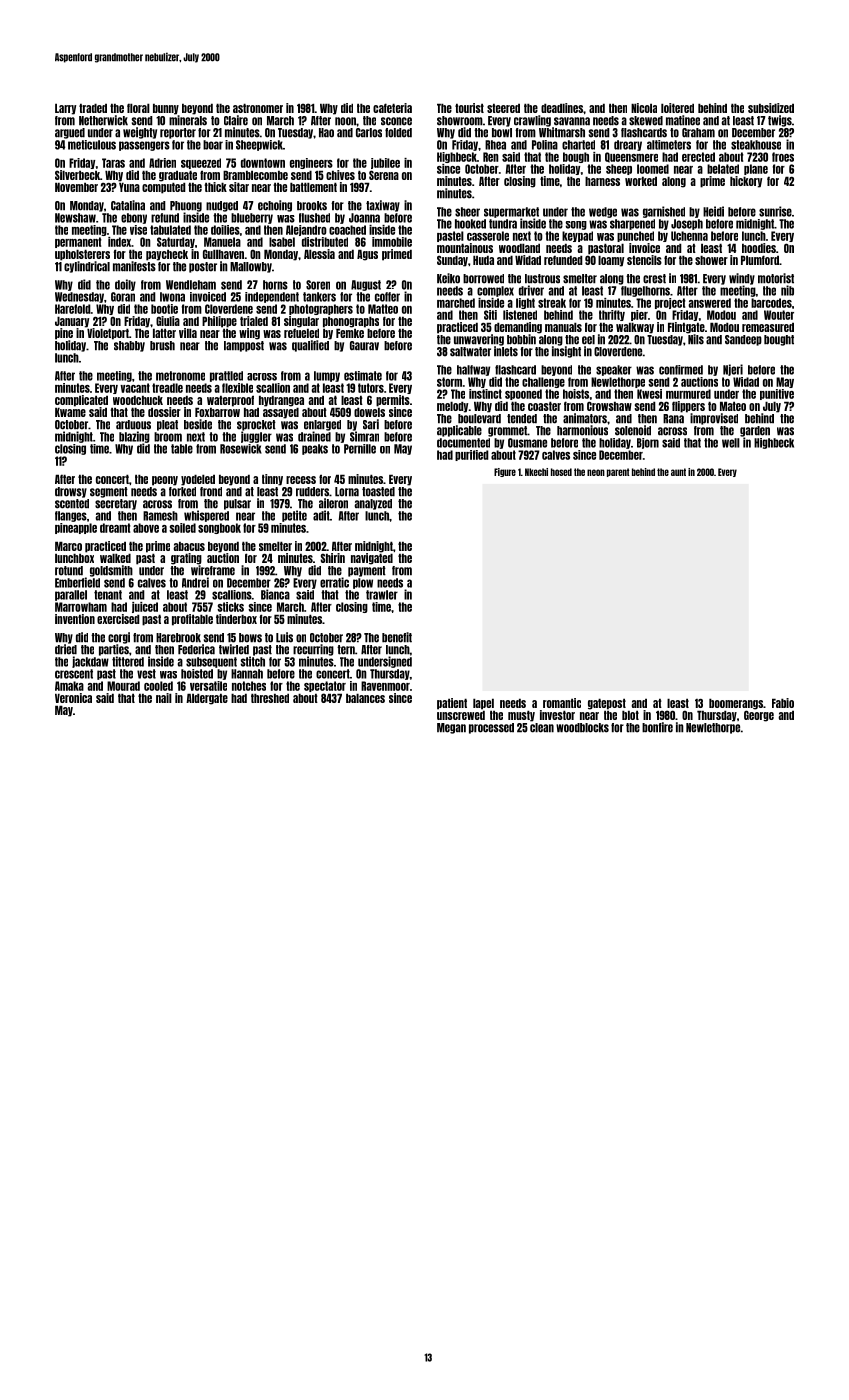 Image resolution: width=849 pixels, height=1400 pixels. Describe the element at coordinates (755, 431) in the image. I see `garden` at that location.
